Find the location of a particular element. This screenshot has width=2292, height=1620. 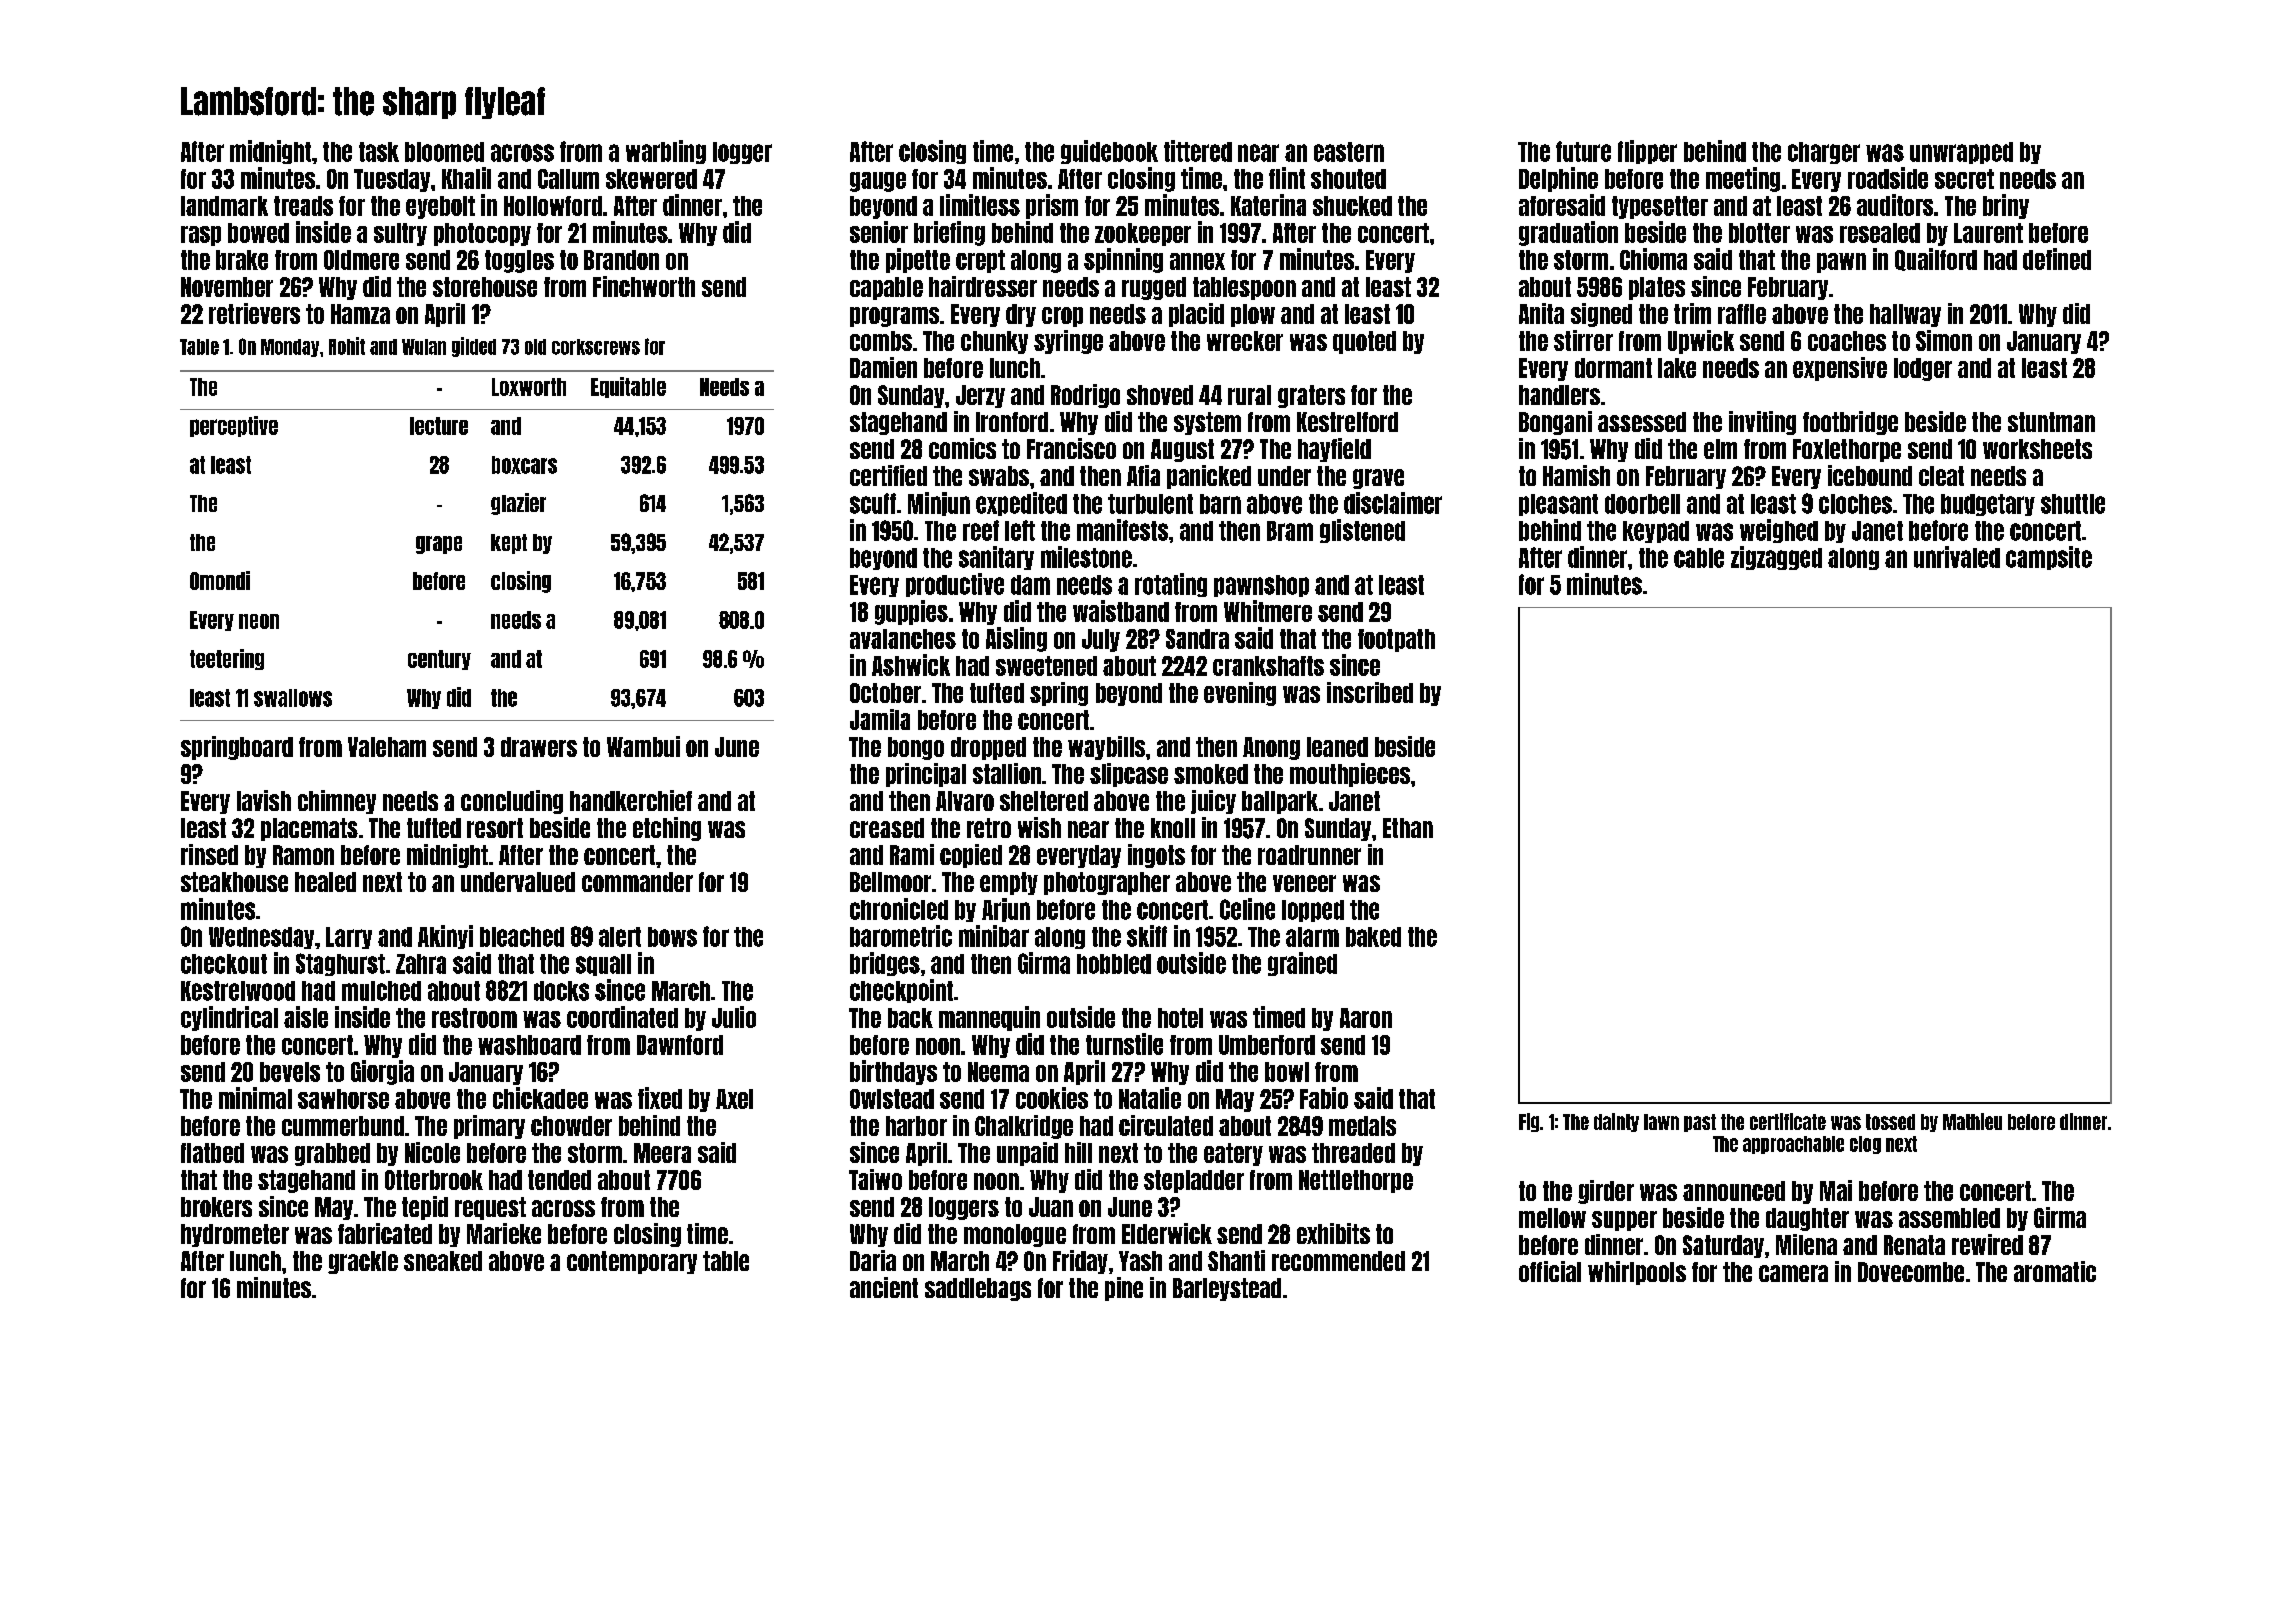

October is located at coordinates (885, 693).
